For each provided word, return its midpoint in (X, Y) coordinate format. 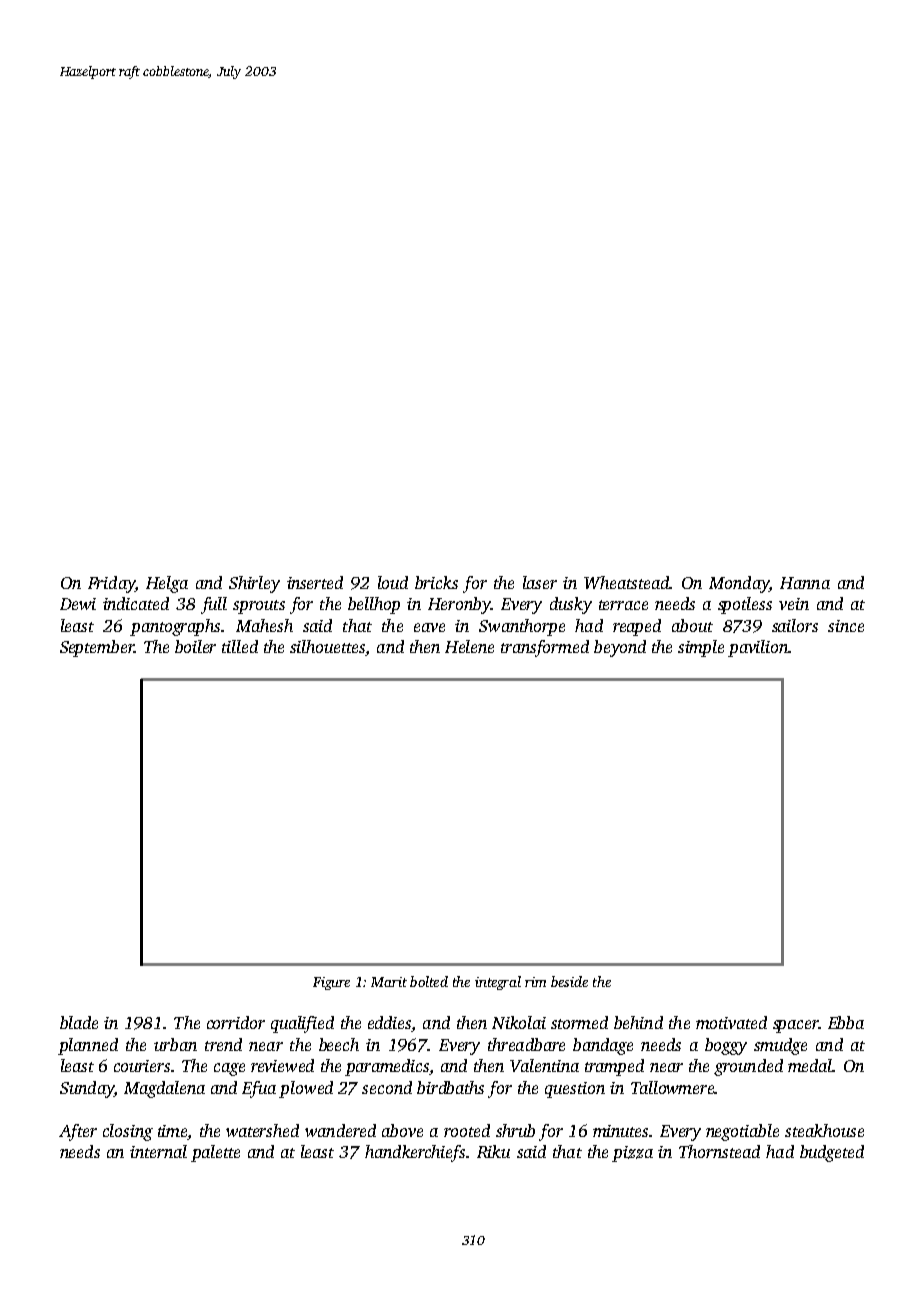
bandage (603, 1046)
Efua (259, 1089)
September (97, 648)
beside (569, 981)
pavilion (758, 648)
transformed (545, 648)
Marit (389, 982)
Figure (331, 983)
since (846, 626)
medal (810, 1065)
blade (79, 1022)
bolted (429, 981)
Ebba (846, 1022)
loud (393, 582)
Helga (167, 584)
